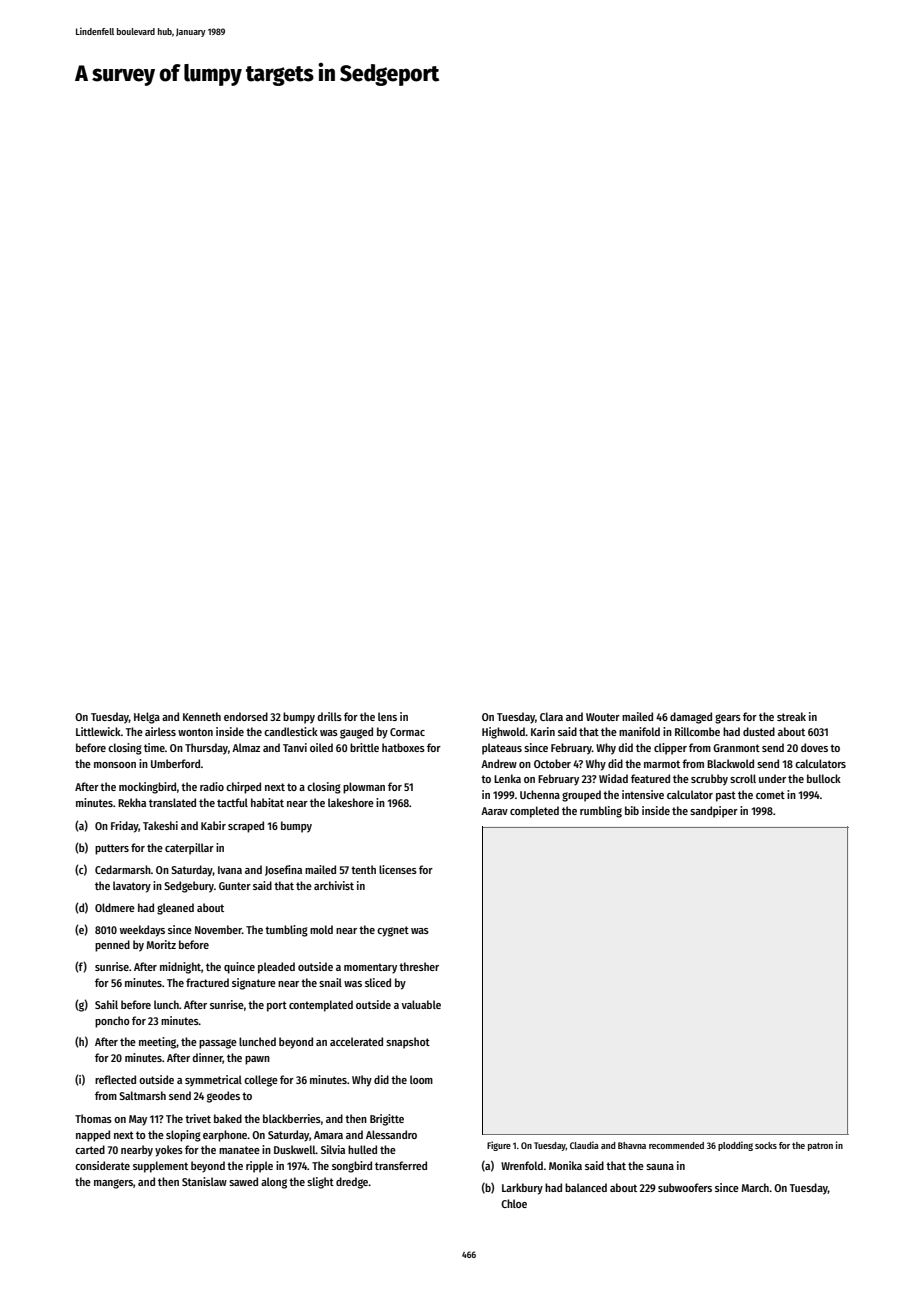  What do you see at coordinates (514, 1203) in the screenshot?
I see `Chloe` at bounding box center [514, 1203].
